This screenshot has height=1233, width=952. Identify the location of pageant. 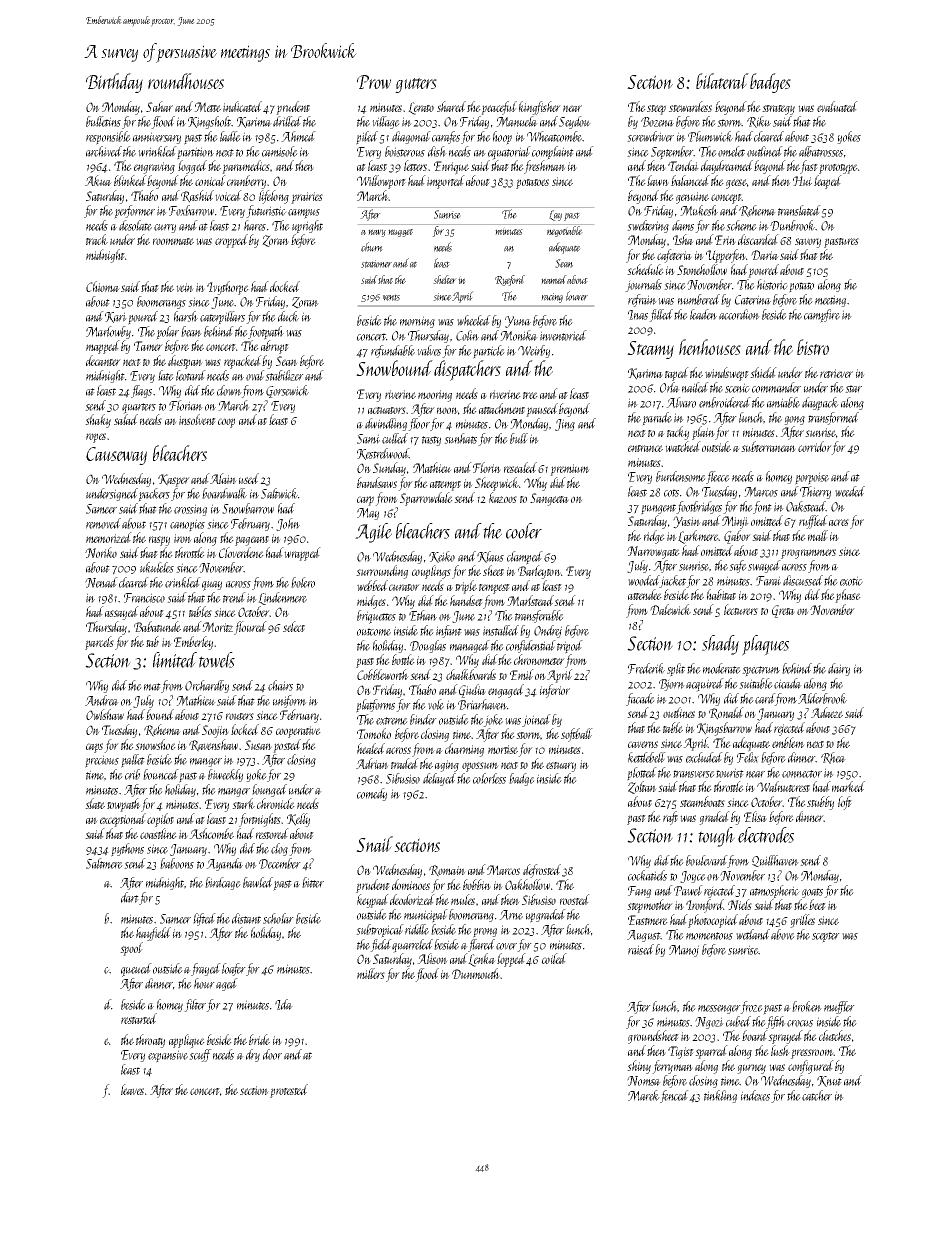
(252, 541).
